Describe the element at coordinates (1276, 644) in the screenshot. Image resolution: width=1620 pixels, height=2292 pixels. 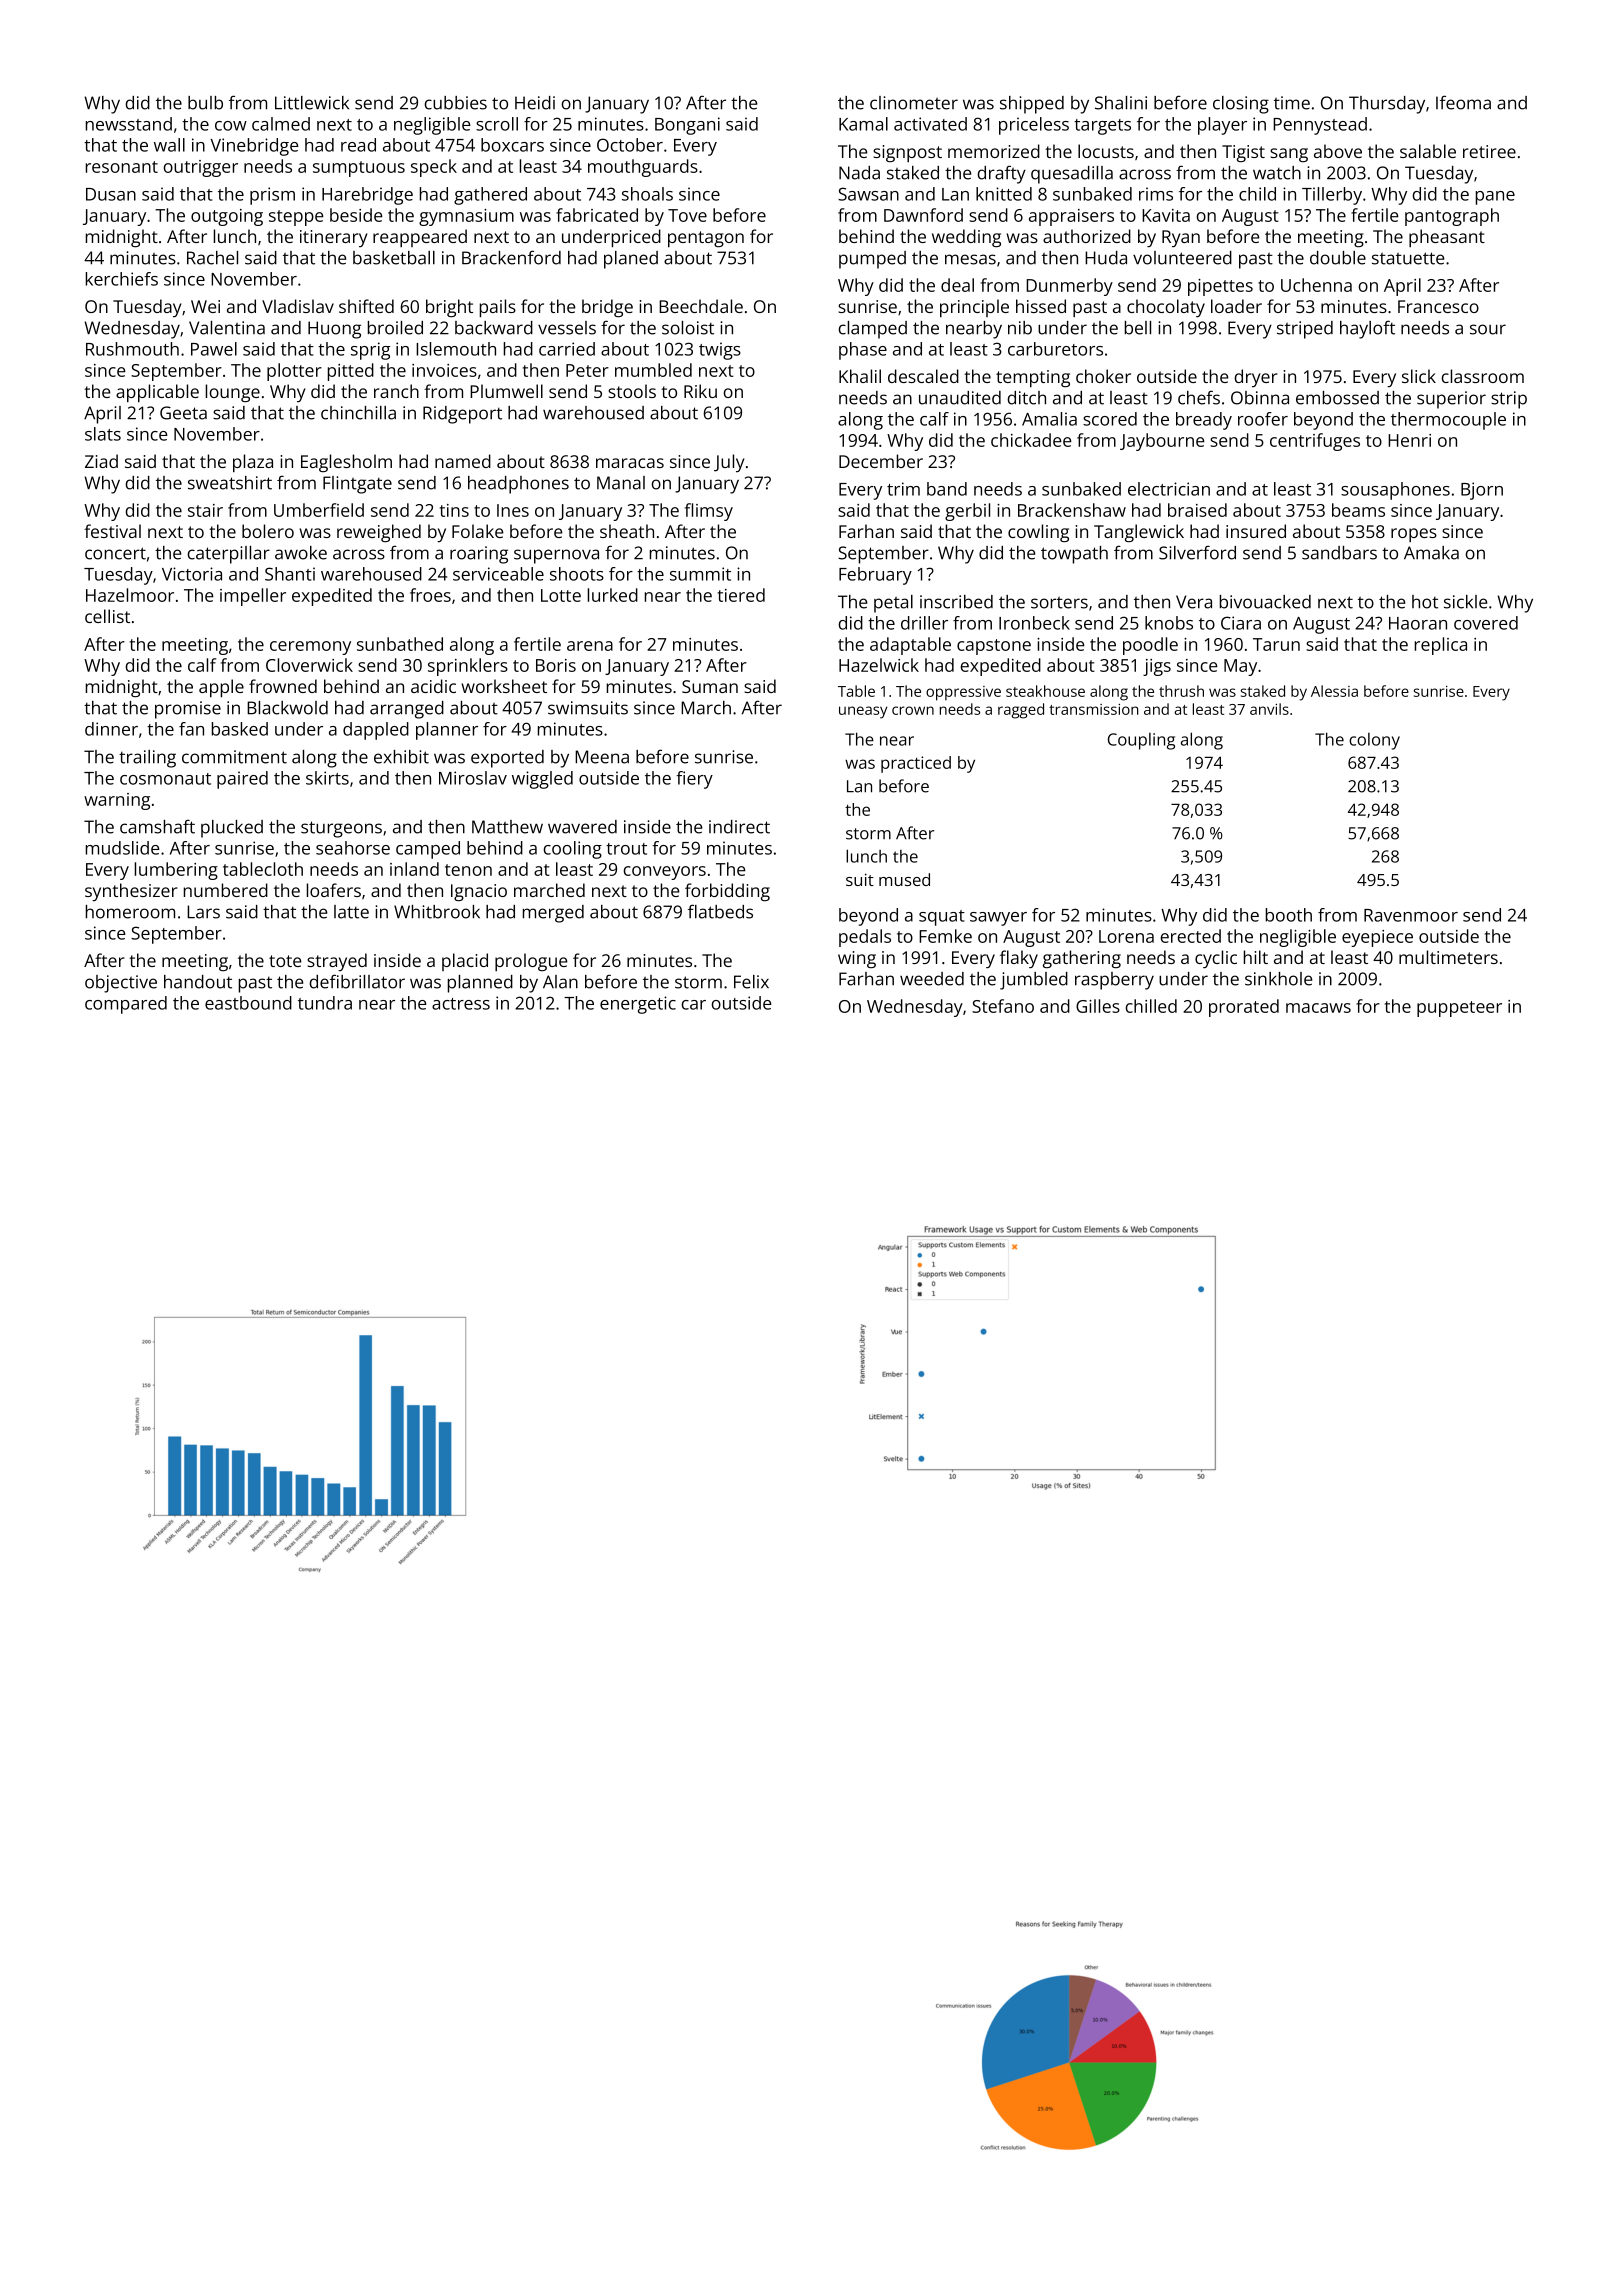
I see `Tarun` at that location.
